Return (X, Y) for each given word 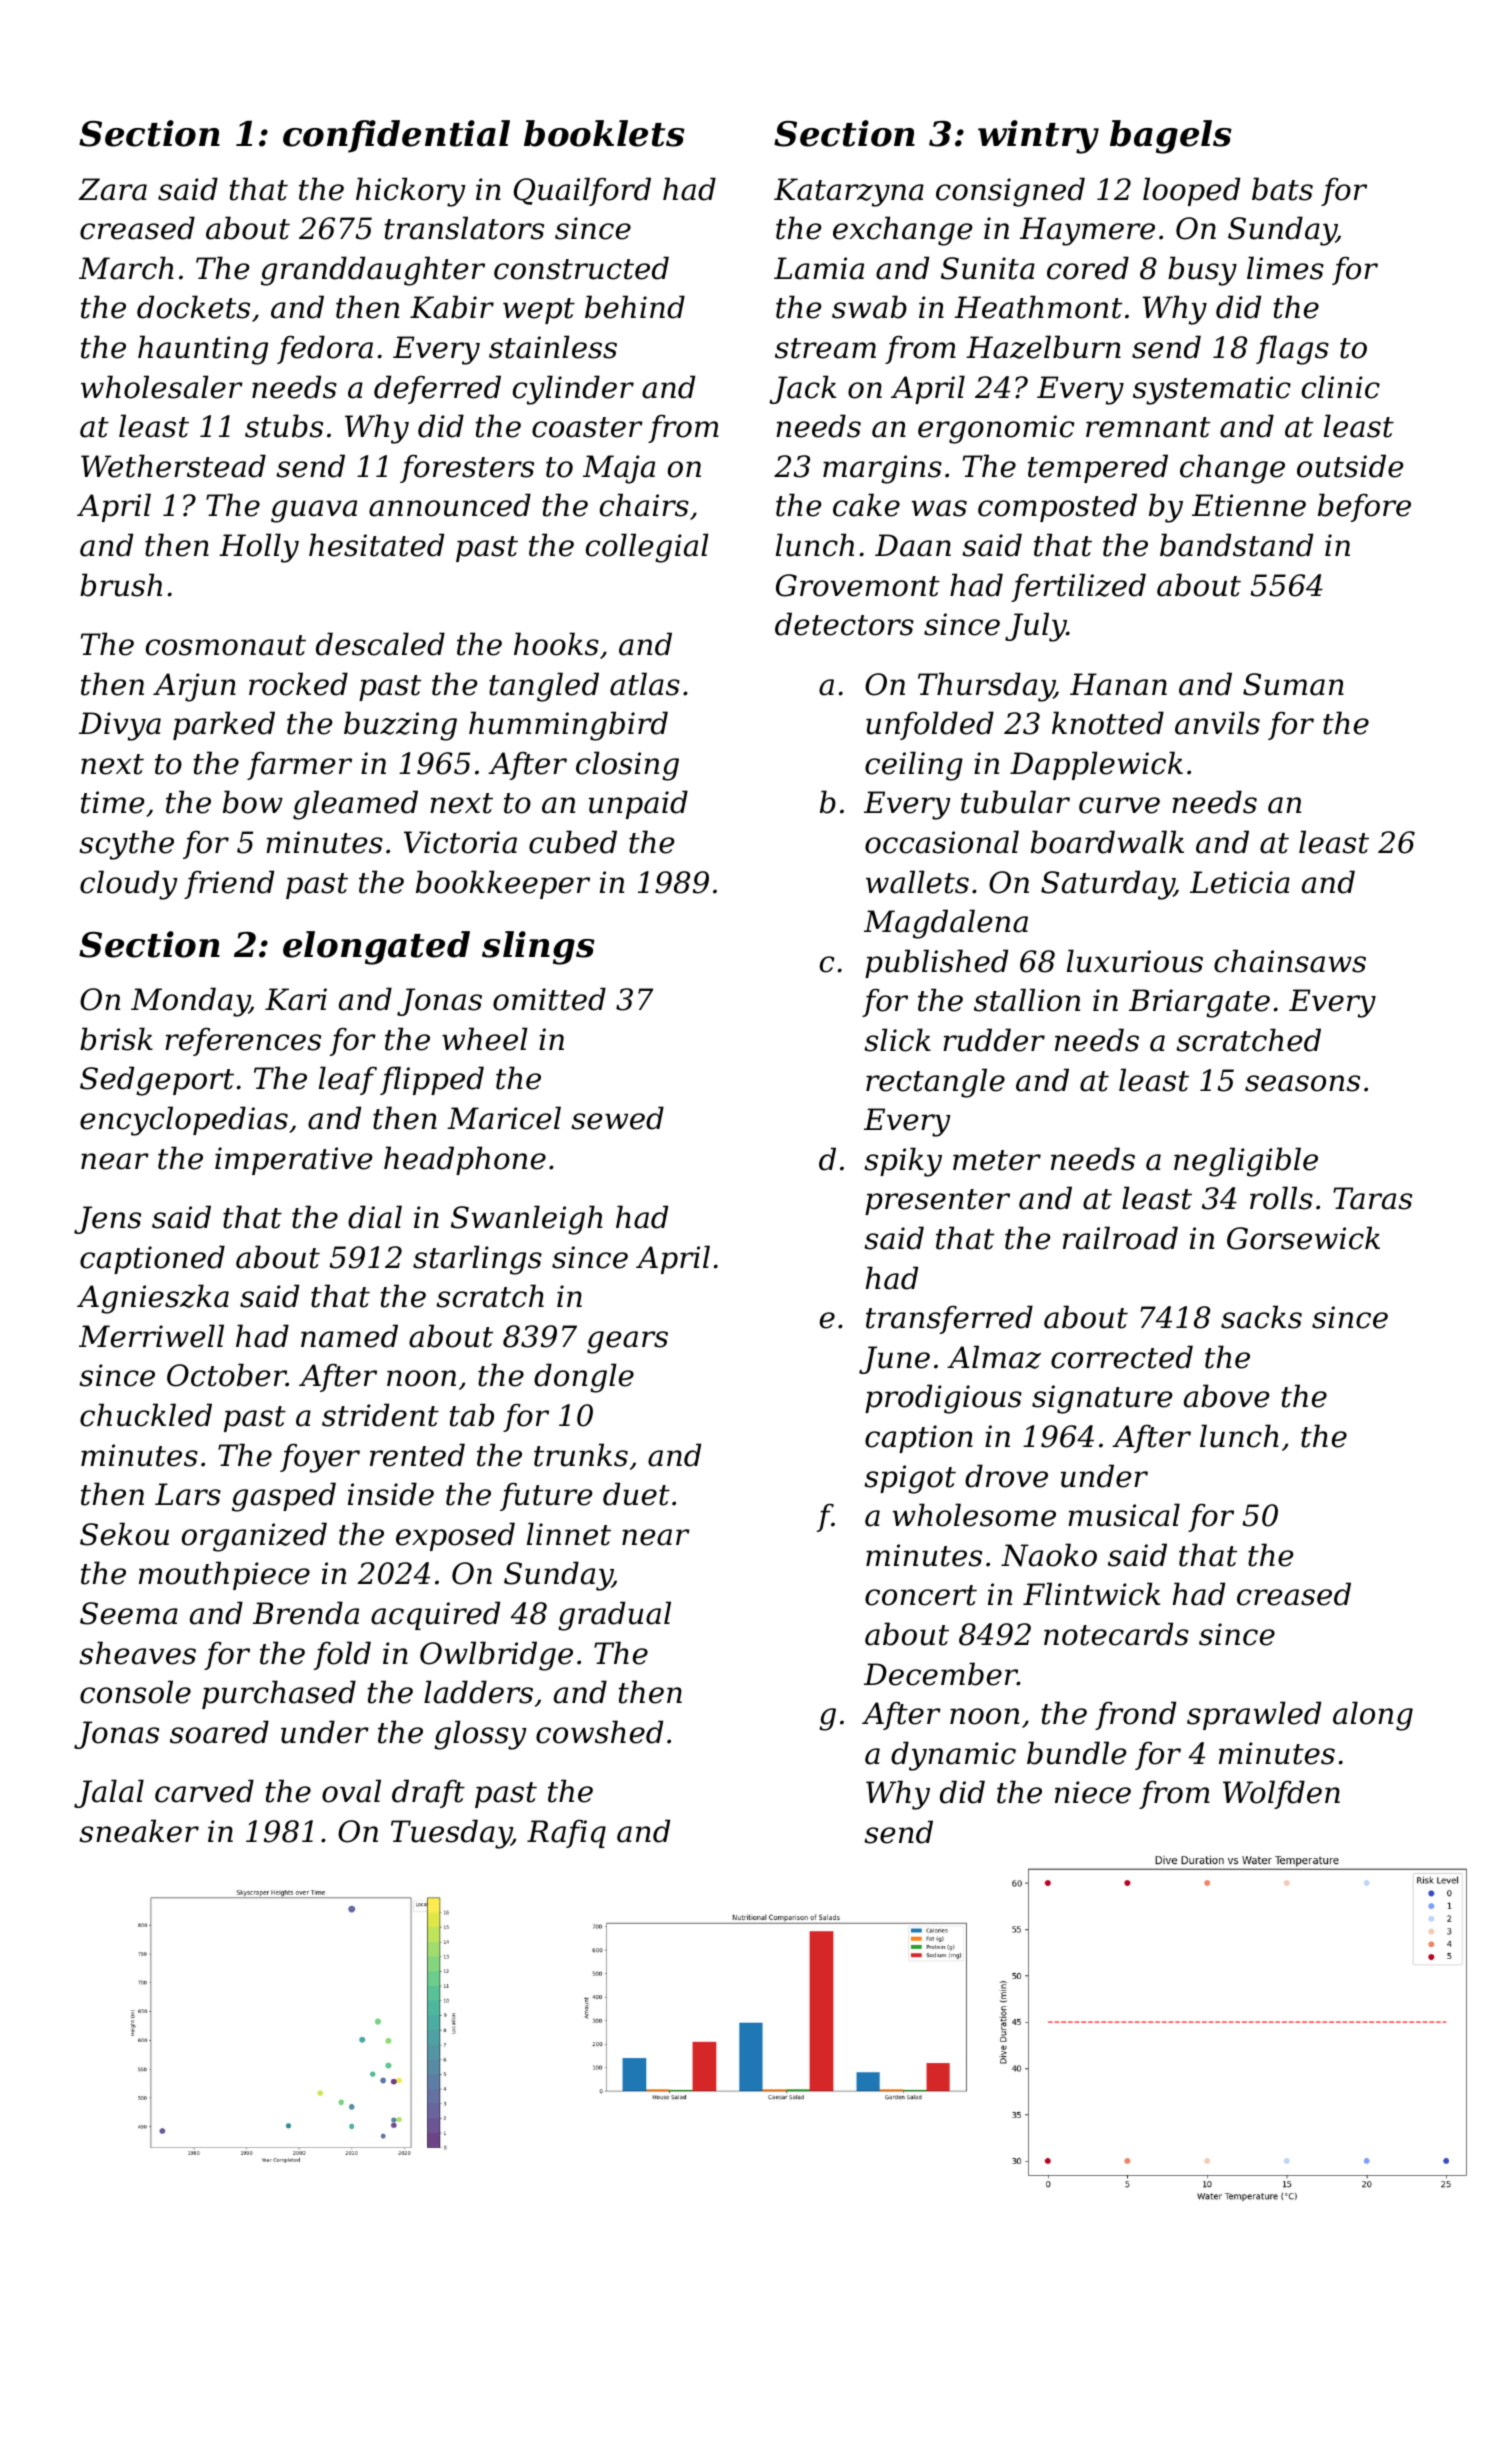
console (135, 1692)
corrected (1122, 1357)
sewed (617, 1118)
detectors (844, 624)
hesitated (376, 545)
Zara (112, 189)
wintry (1038, 137)
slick (897, 1040)
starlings (477, 1260)
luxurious (1135, 961)
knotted (1108, 723)
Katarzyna (849, 192)
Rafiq (566, 1833)
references (243, 1041)
